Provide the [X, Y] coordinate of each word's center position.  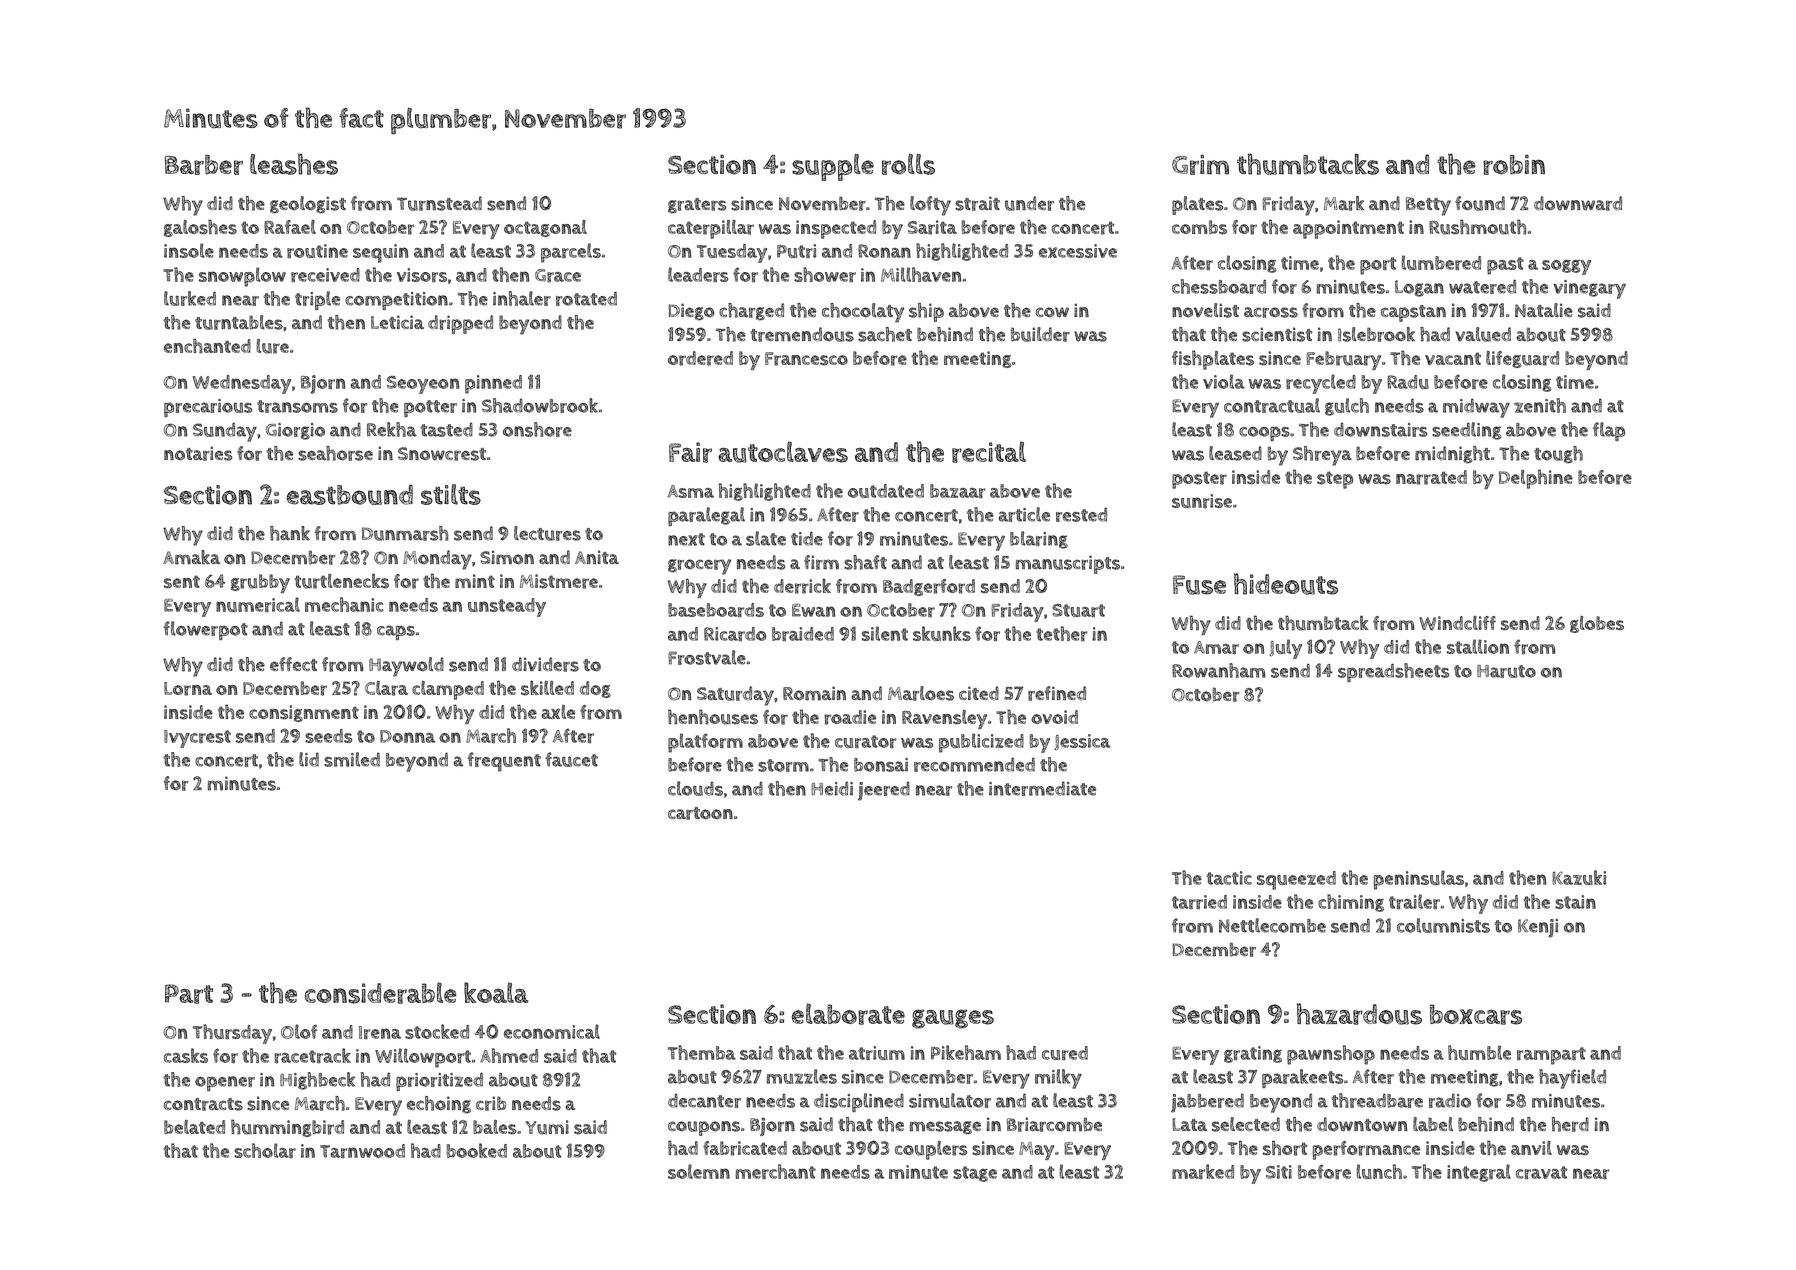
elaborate [848, 1014]
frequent [504, 762]
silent [885, 633]
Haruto [1506, 671]
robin [1514, 164]
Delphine [1536, 479]
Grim [1200, 164]
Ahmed [509, 1055]
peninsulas [1418, 880]
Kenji [1538, 928]
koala [496, 992]
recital [989, 452]
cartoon [700, 813]
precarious [208, 408]
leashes [294, 164]
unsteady [507, 607]
